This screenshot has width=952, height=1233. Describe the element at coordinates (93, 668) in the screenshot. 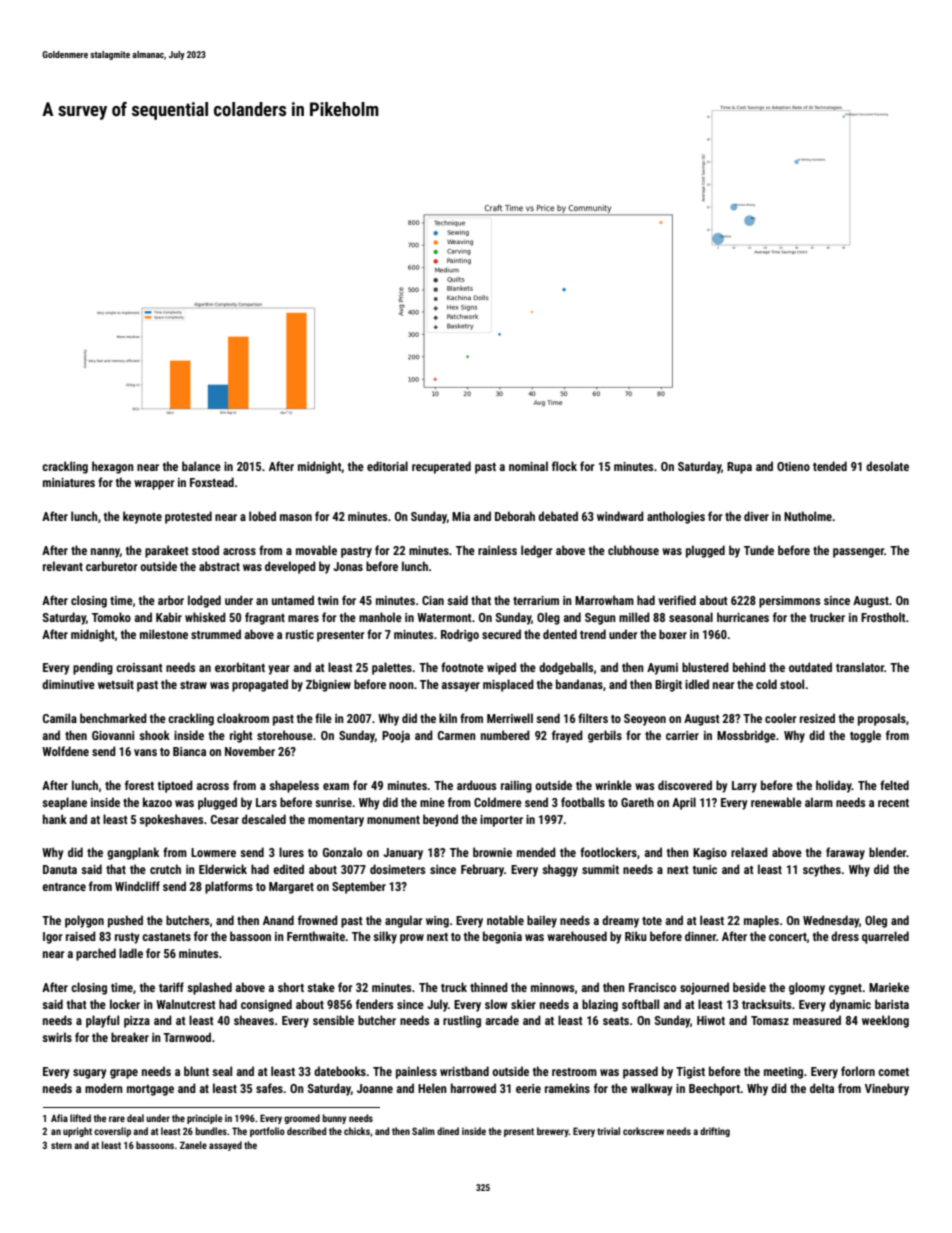

I see `pending` at that location.
